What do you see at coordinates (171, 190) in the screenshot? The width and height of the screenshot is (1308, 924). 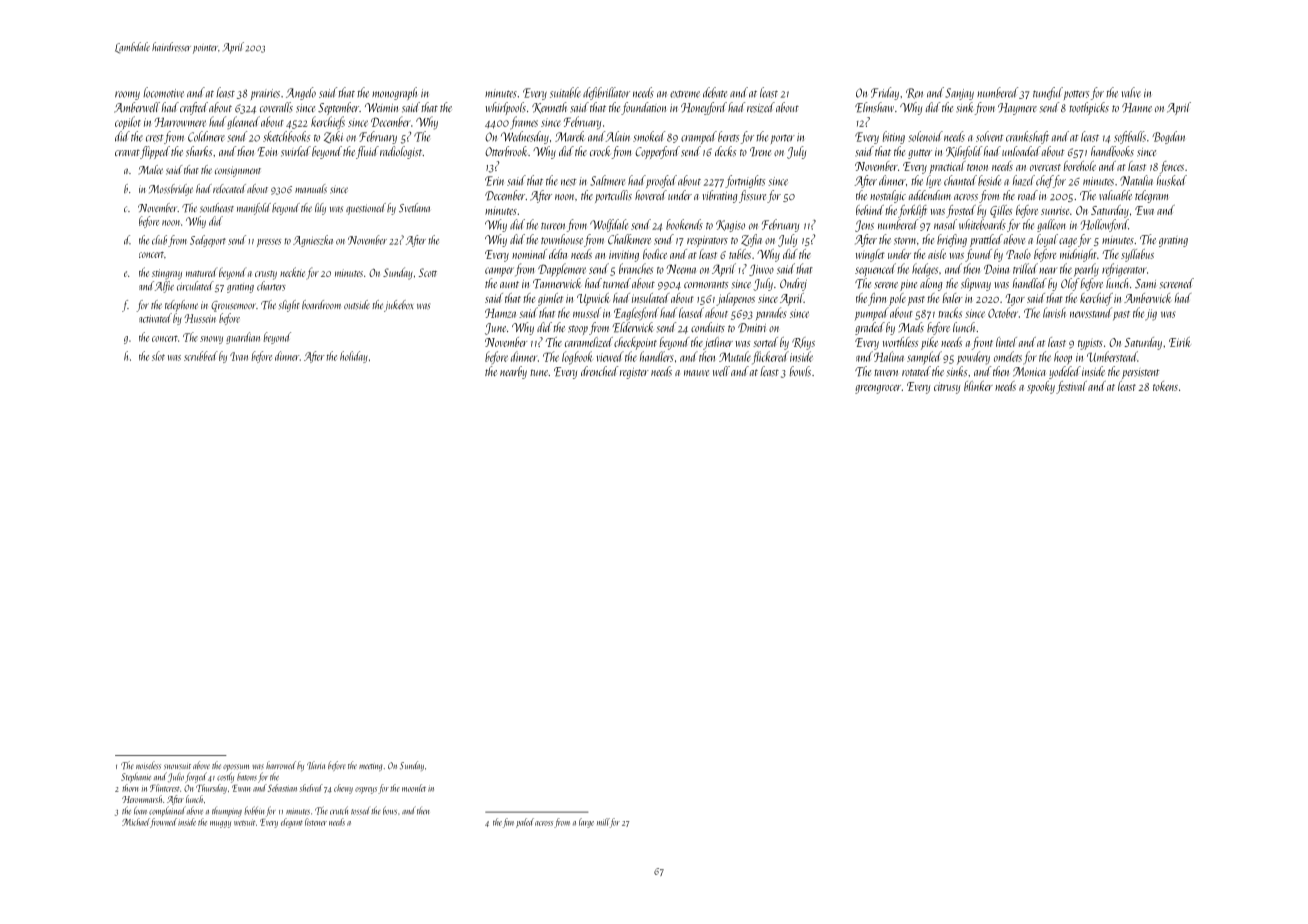 I see `Mossbridge` at bounding box center [171, 190].
